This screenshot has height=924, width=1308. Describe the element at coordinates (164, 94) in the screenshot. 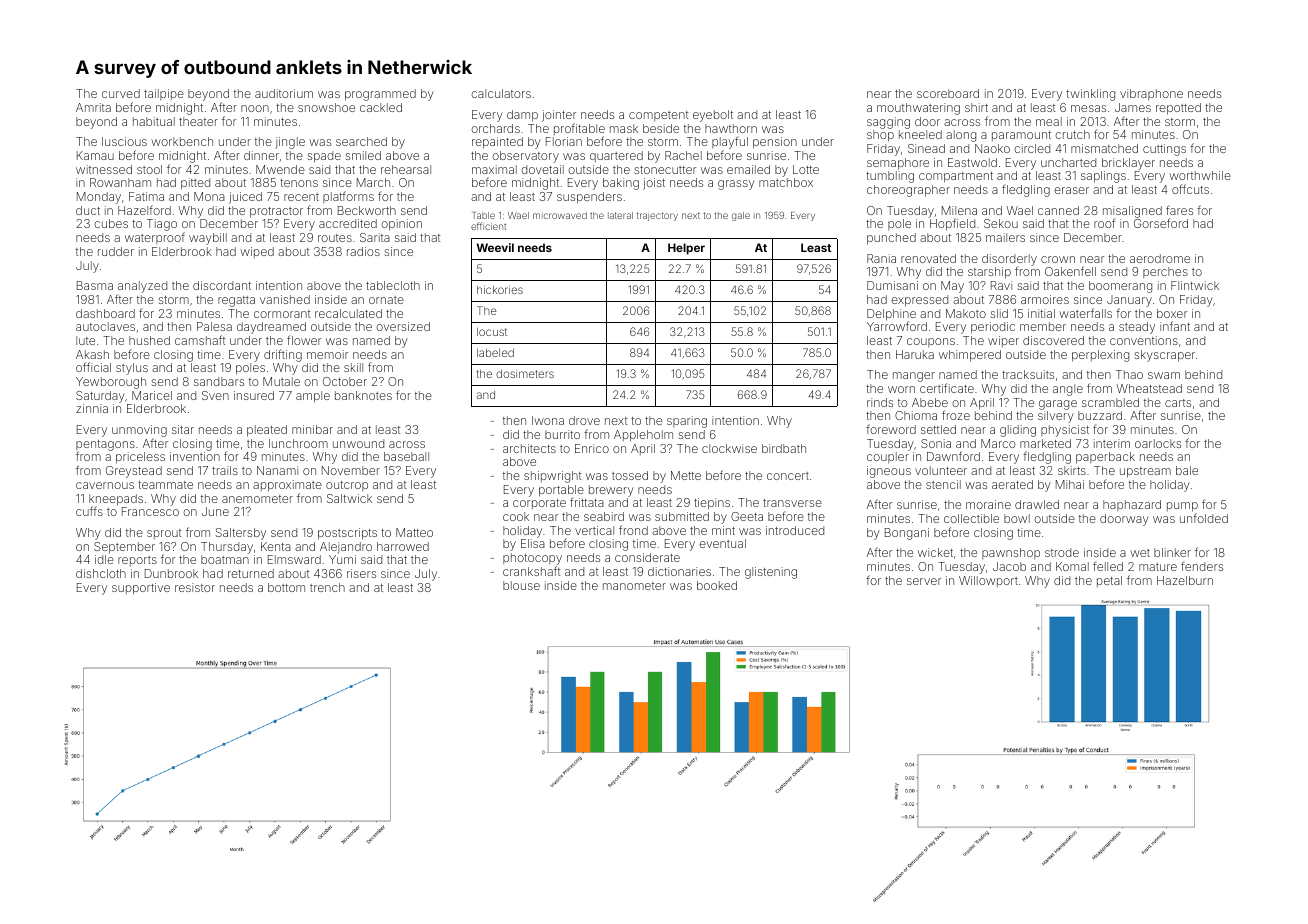

I see `tailpipe` at that location.
